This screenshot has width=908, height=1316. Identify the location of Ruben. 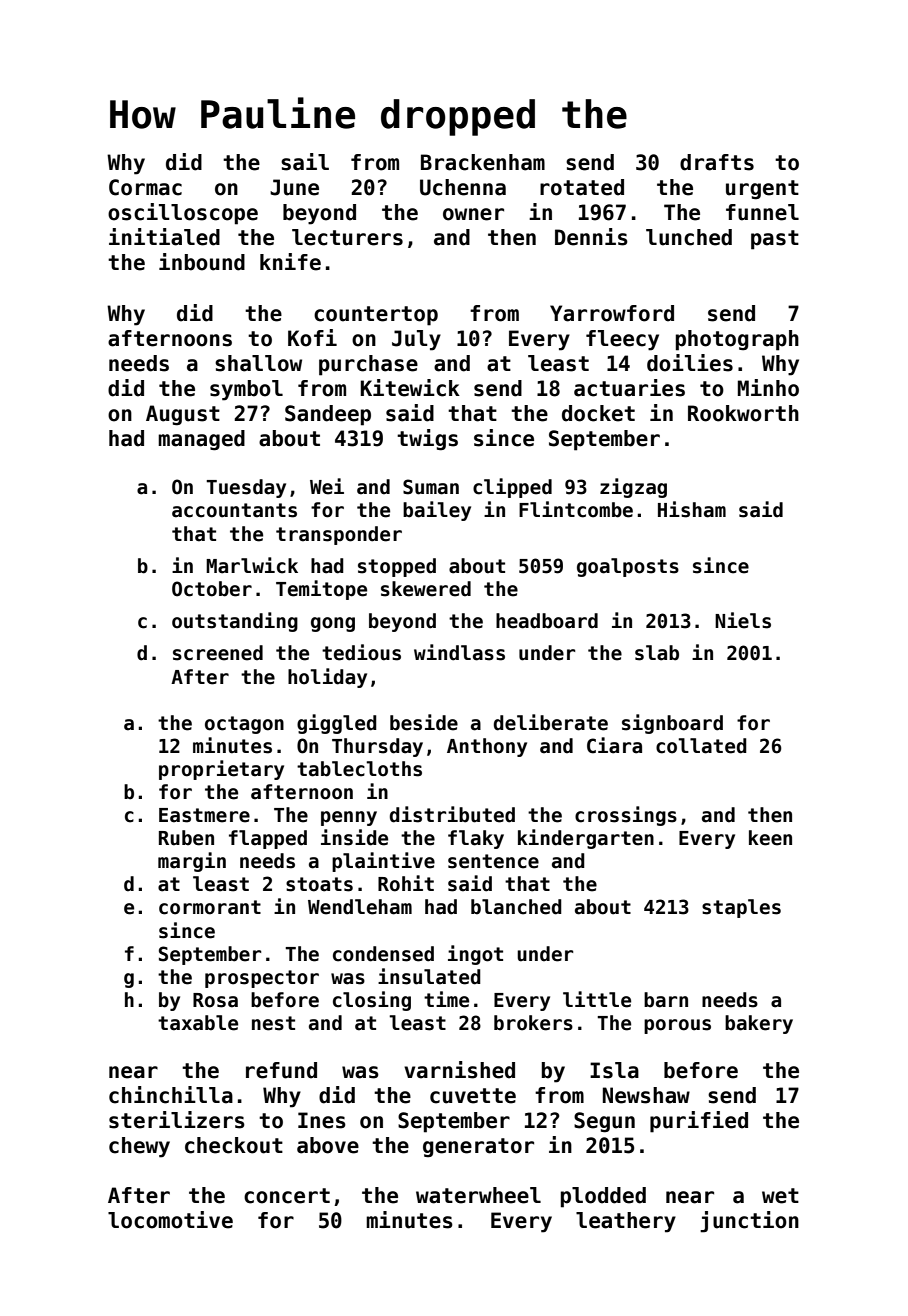
(186, 838).
